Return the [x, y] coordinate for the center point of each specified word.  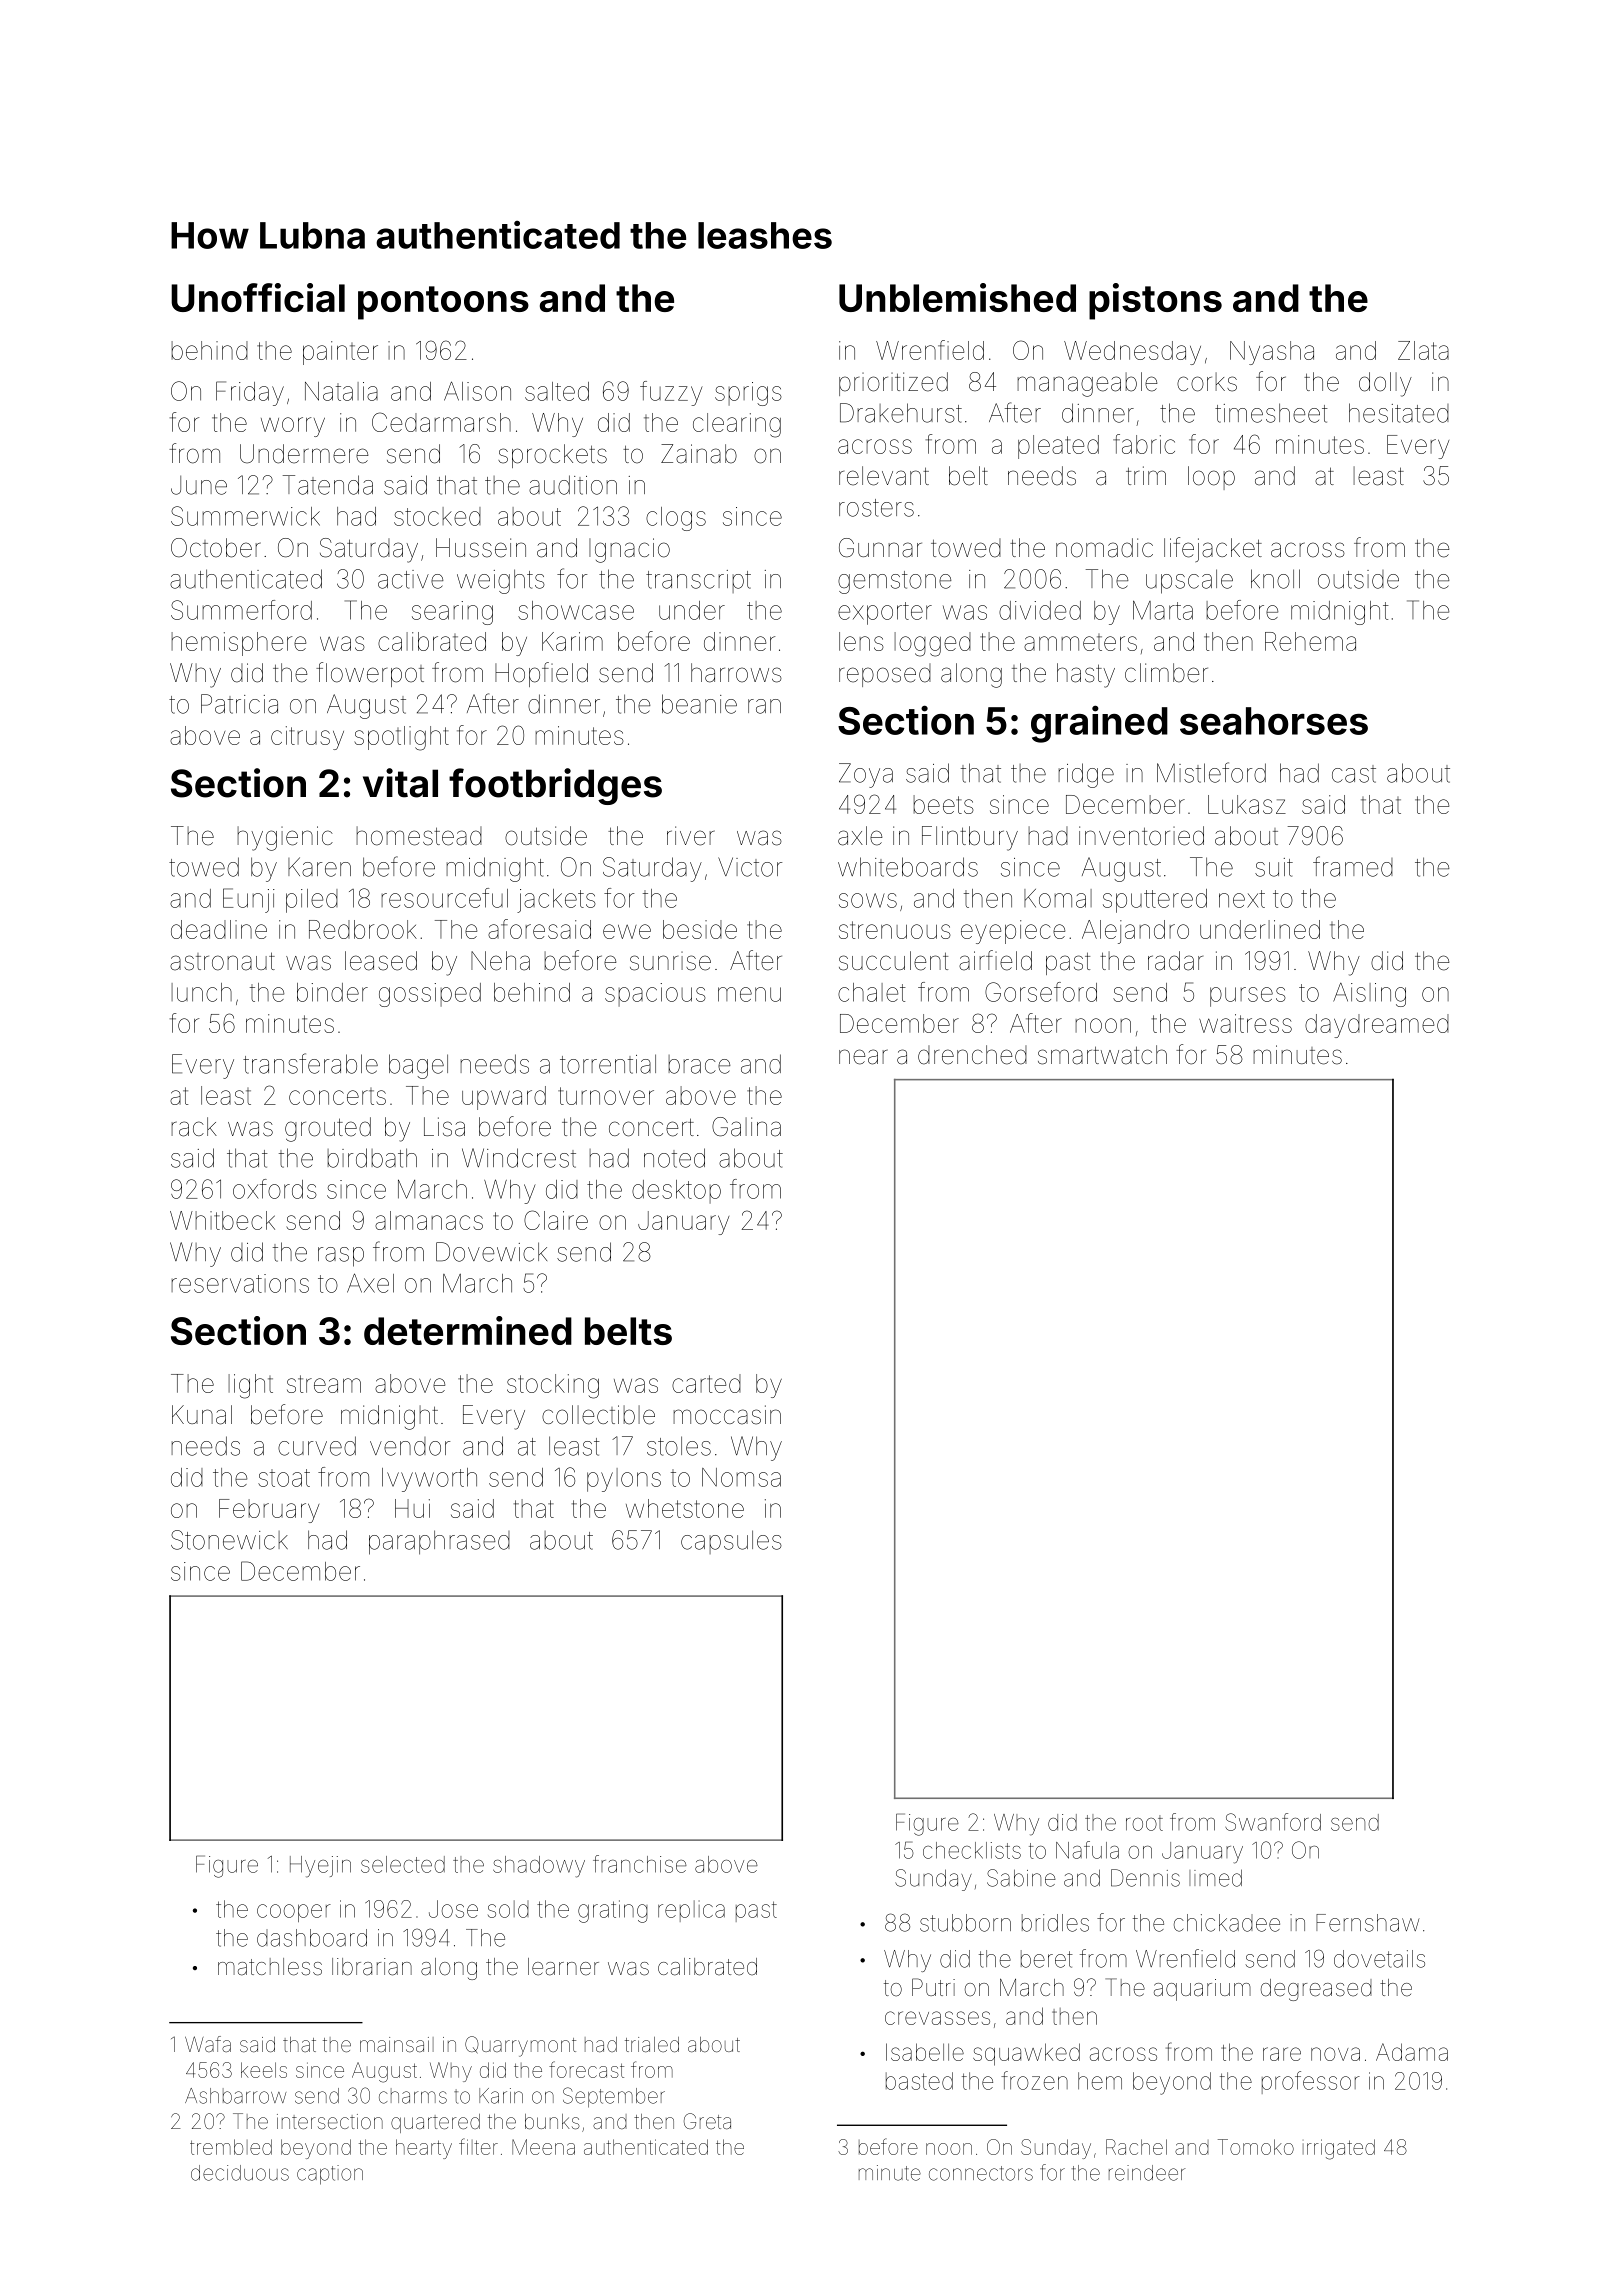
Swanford [1273, 1822]
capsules [731, 1542]
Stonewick [229, 1540]
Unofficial [258, 297]
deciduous [240, 2173]
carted [706, 1383]
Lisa [444, 1127]
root [1144, 1823]
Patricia [239, 704]
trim [1146, 475]
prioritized [893, 384]
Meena [543, 2147]
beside [700, 929]
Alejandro [1135, 932]
